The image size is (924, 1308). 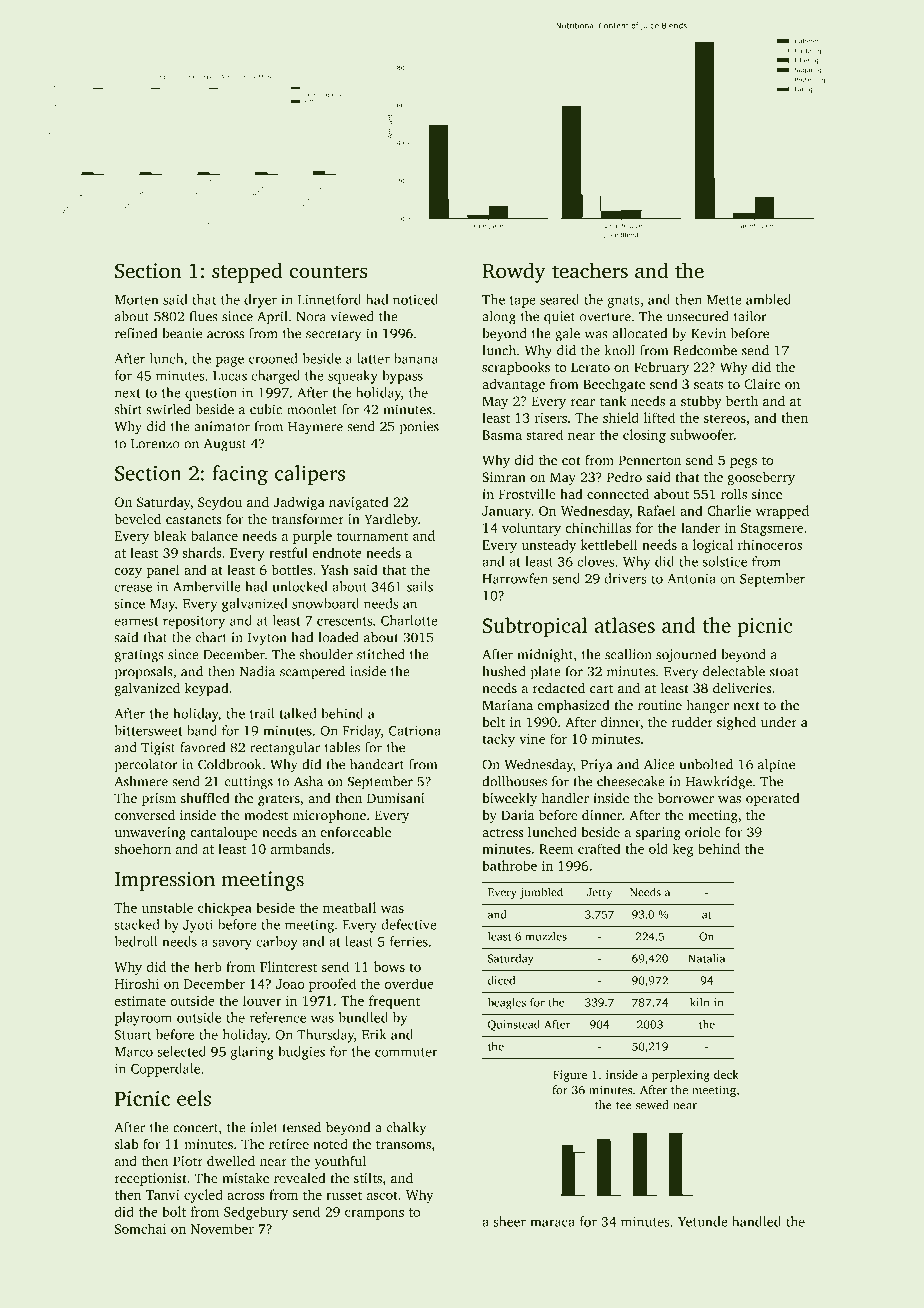 What do you see at coordinates (137, 519) in the document?
I see `beveled` at bounding box center [137, 519].
